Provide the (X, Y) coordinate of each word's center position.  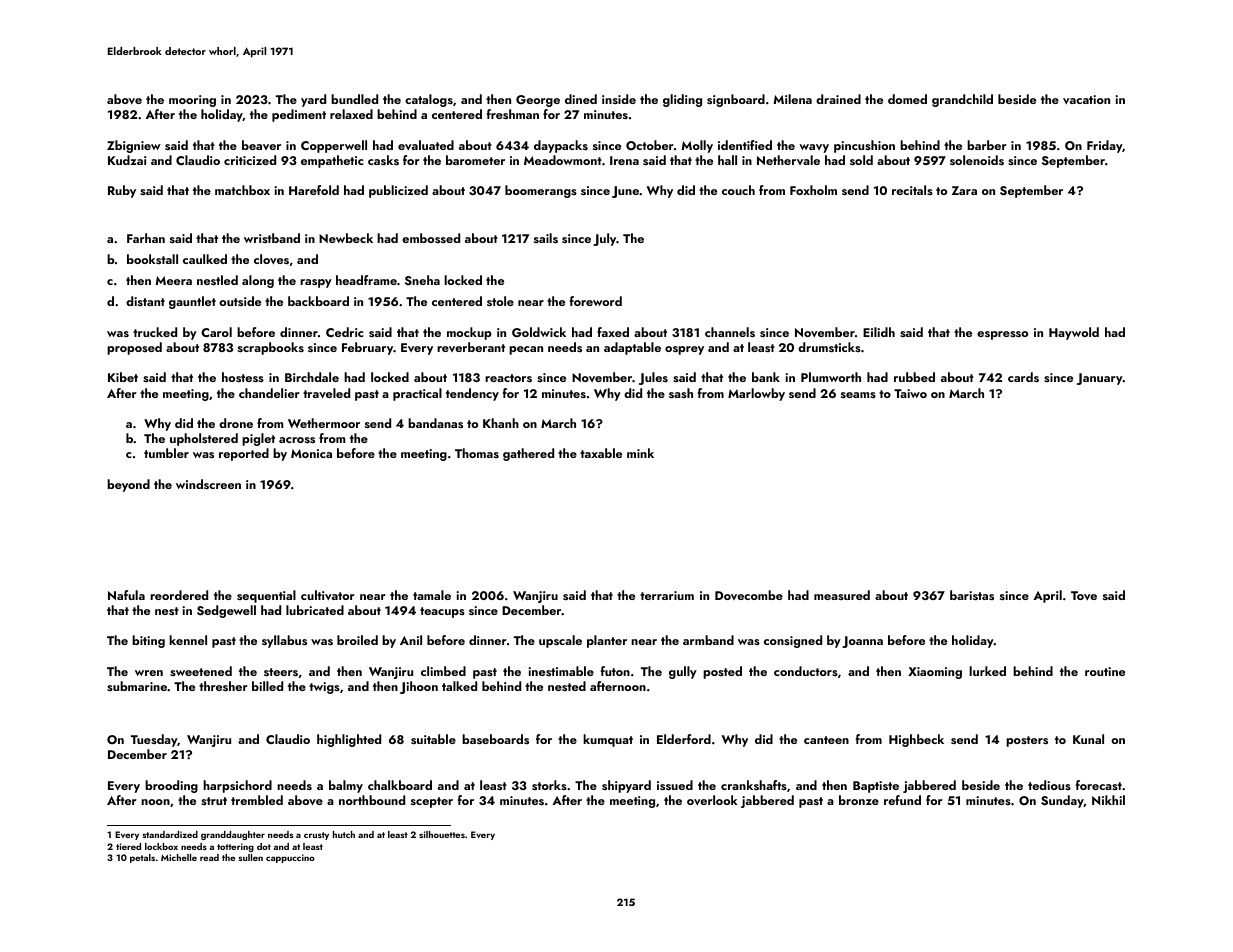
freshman (513, 114)
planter (607, 641)
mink (640, 453)
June (625, 192)
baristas (972, 595)
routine (1105, 671)
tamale (432, 595)
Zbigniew (134, 146)
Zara (964, 190)
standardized (170, 834)
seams (858, 395)
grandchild (962, 100)
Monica (311, 453)
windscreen (208, 484)
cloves (271, 259)
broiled (357, 640)
